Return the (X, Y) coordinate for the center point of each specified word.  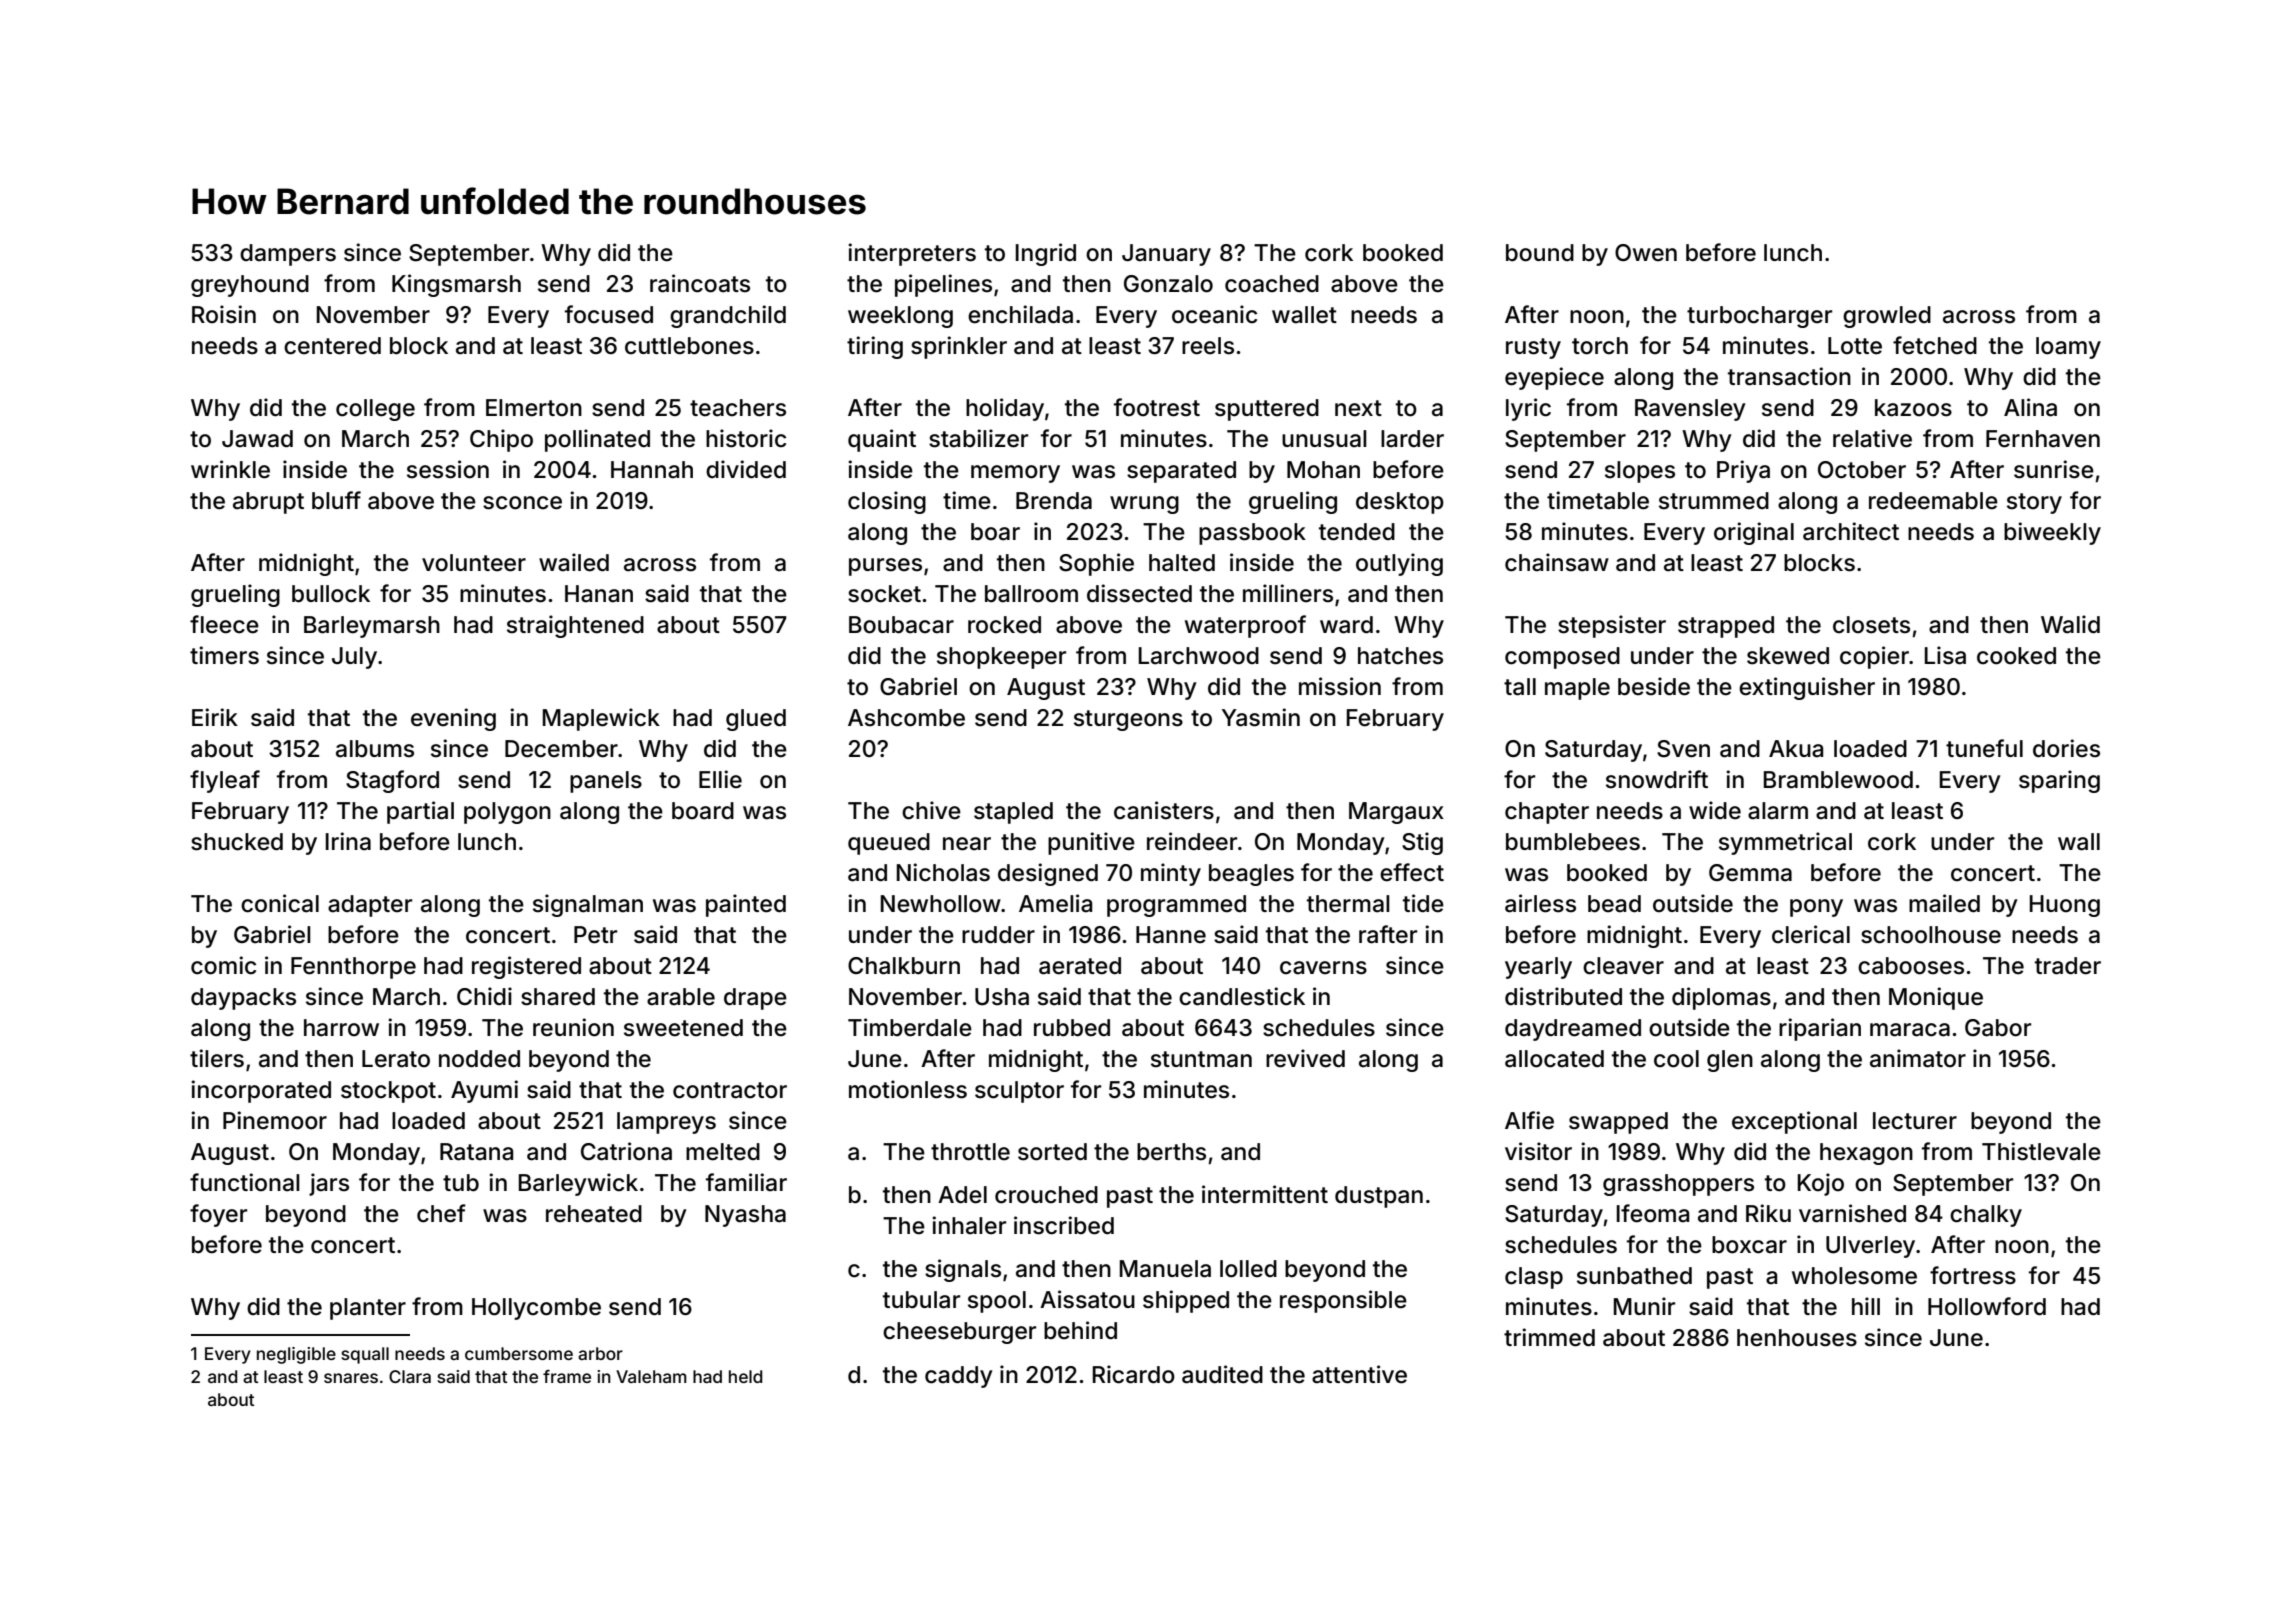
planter (368, 1309)
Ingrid (1046, 254)
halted (1182, 563)
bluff (336, 500)
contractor (730, 1090)
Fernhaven (2043, 439)
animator (1918, 1058)
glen (1730, 1061)
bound (1540, 253)
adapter (370, 906)
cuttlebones (689, 346)
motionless (908, 1089)
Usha (1002, 997)
